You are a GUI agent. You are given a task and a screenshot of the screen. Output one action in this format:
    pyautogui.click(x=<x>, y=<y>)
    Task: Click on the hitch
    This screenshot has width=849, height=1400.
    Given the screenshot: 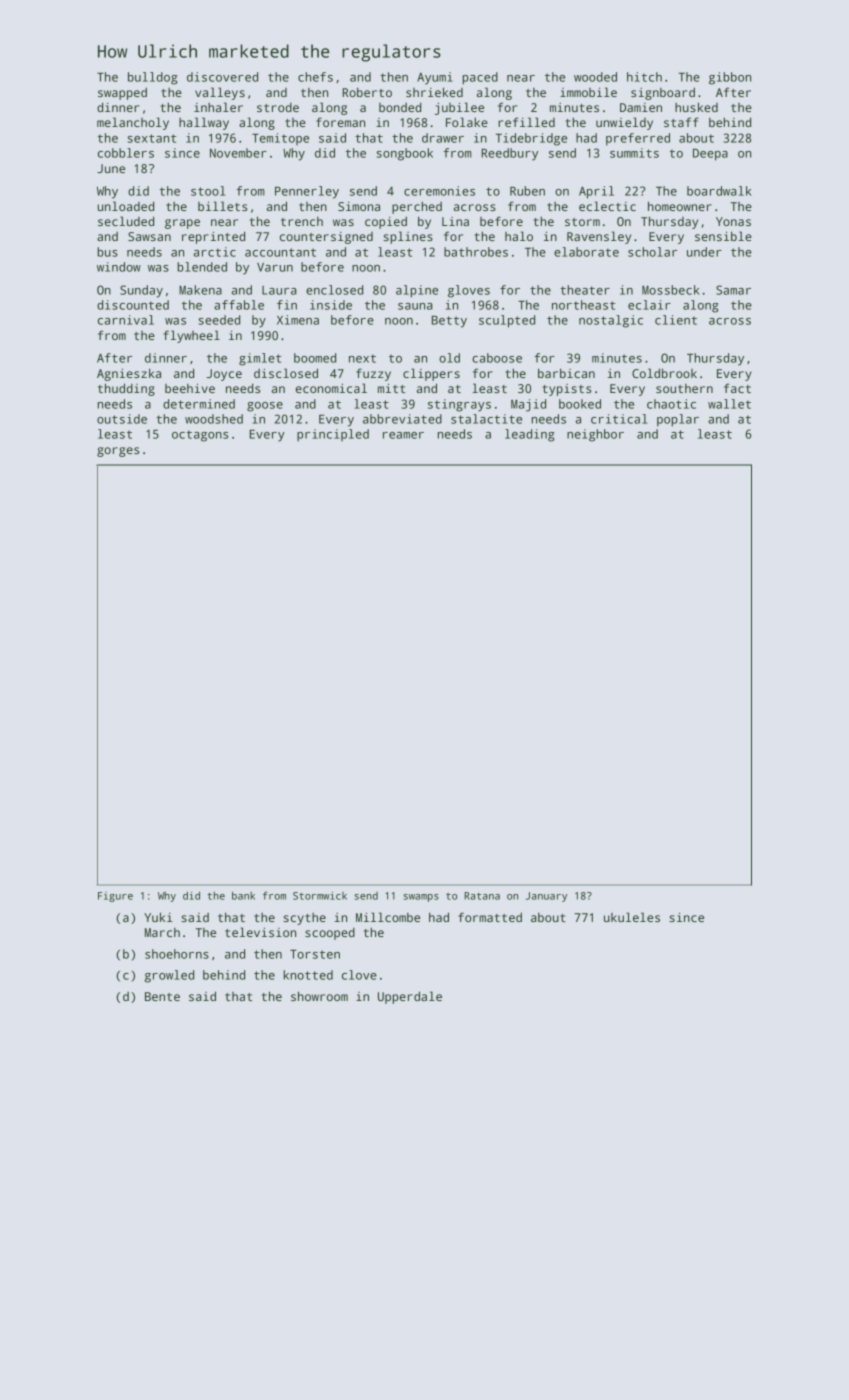 What is the action you would take?
    pyautogui.click(x=644, y=77)
